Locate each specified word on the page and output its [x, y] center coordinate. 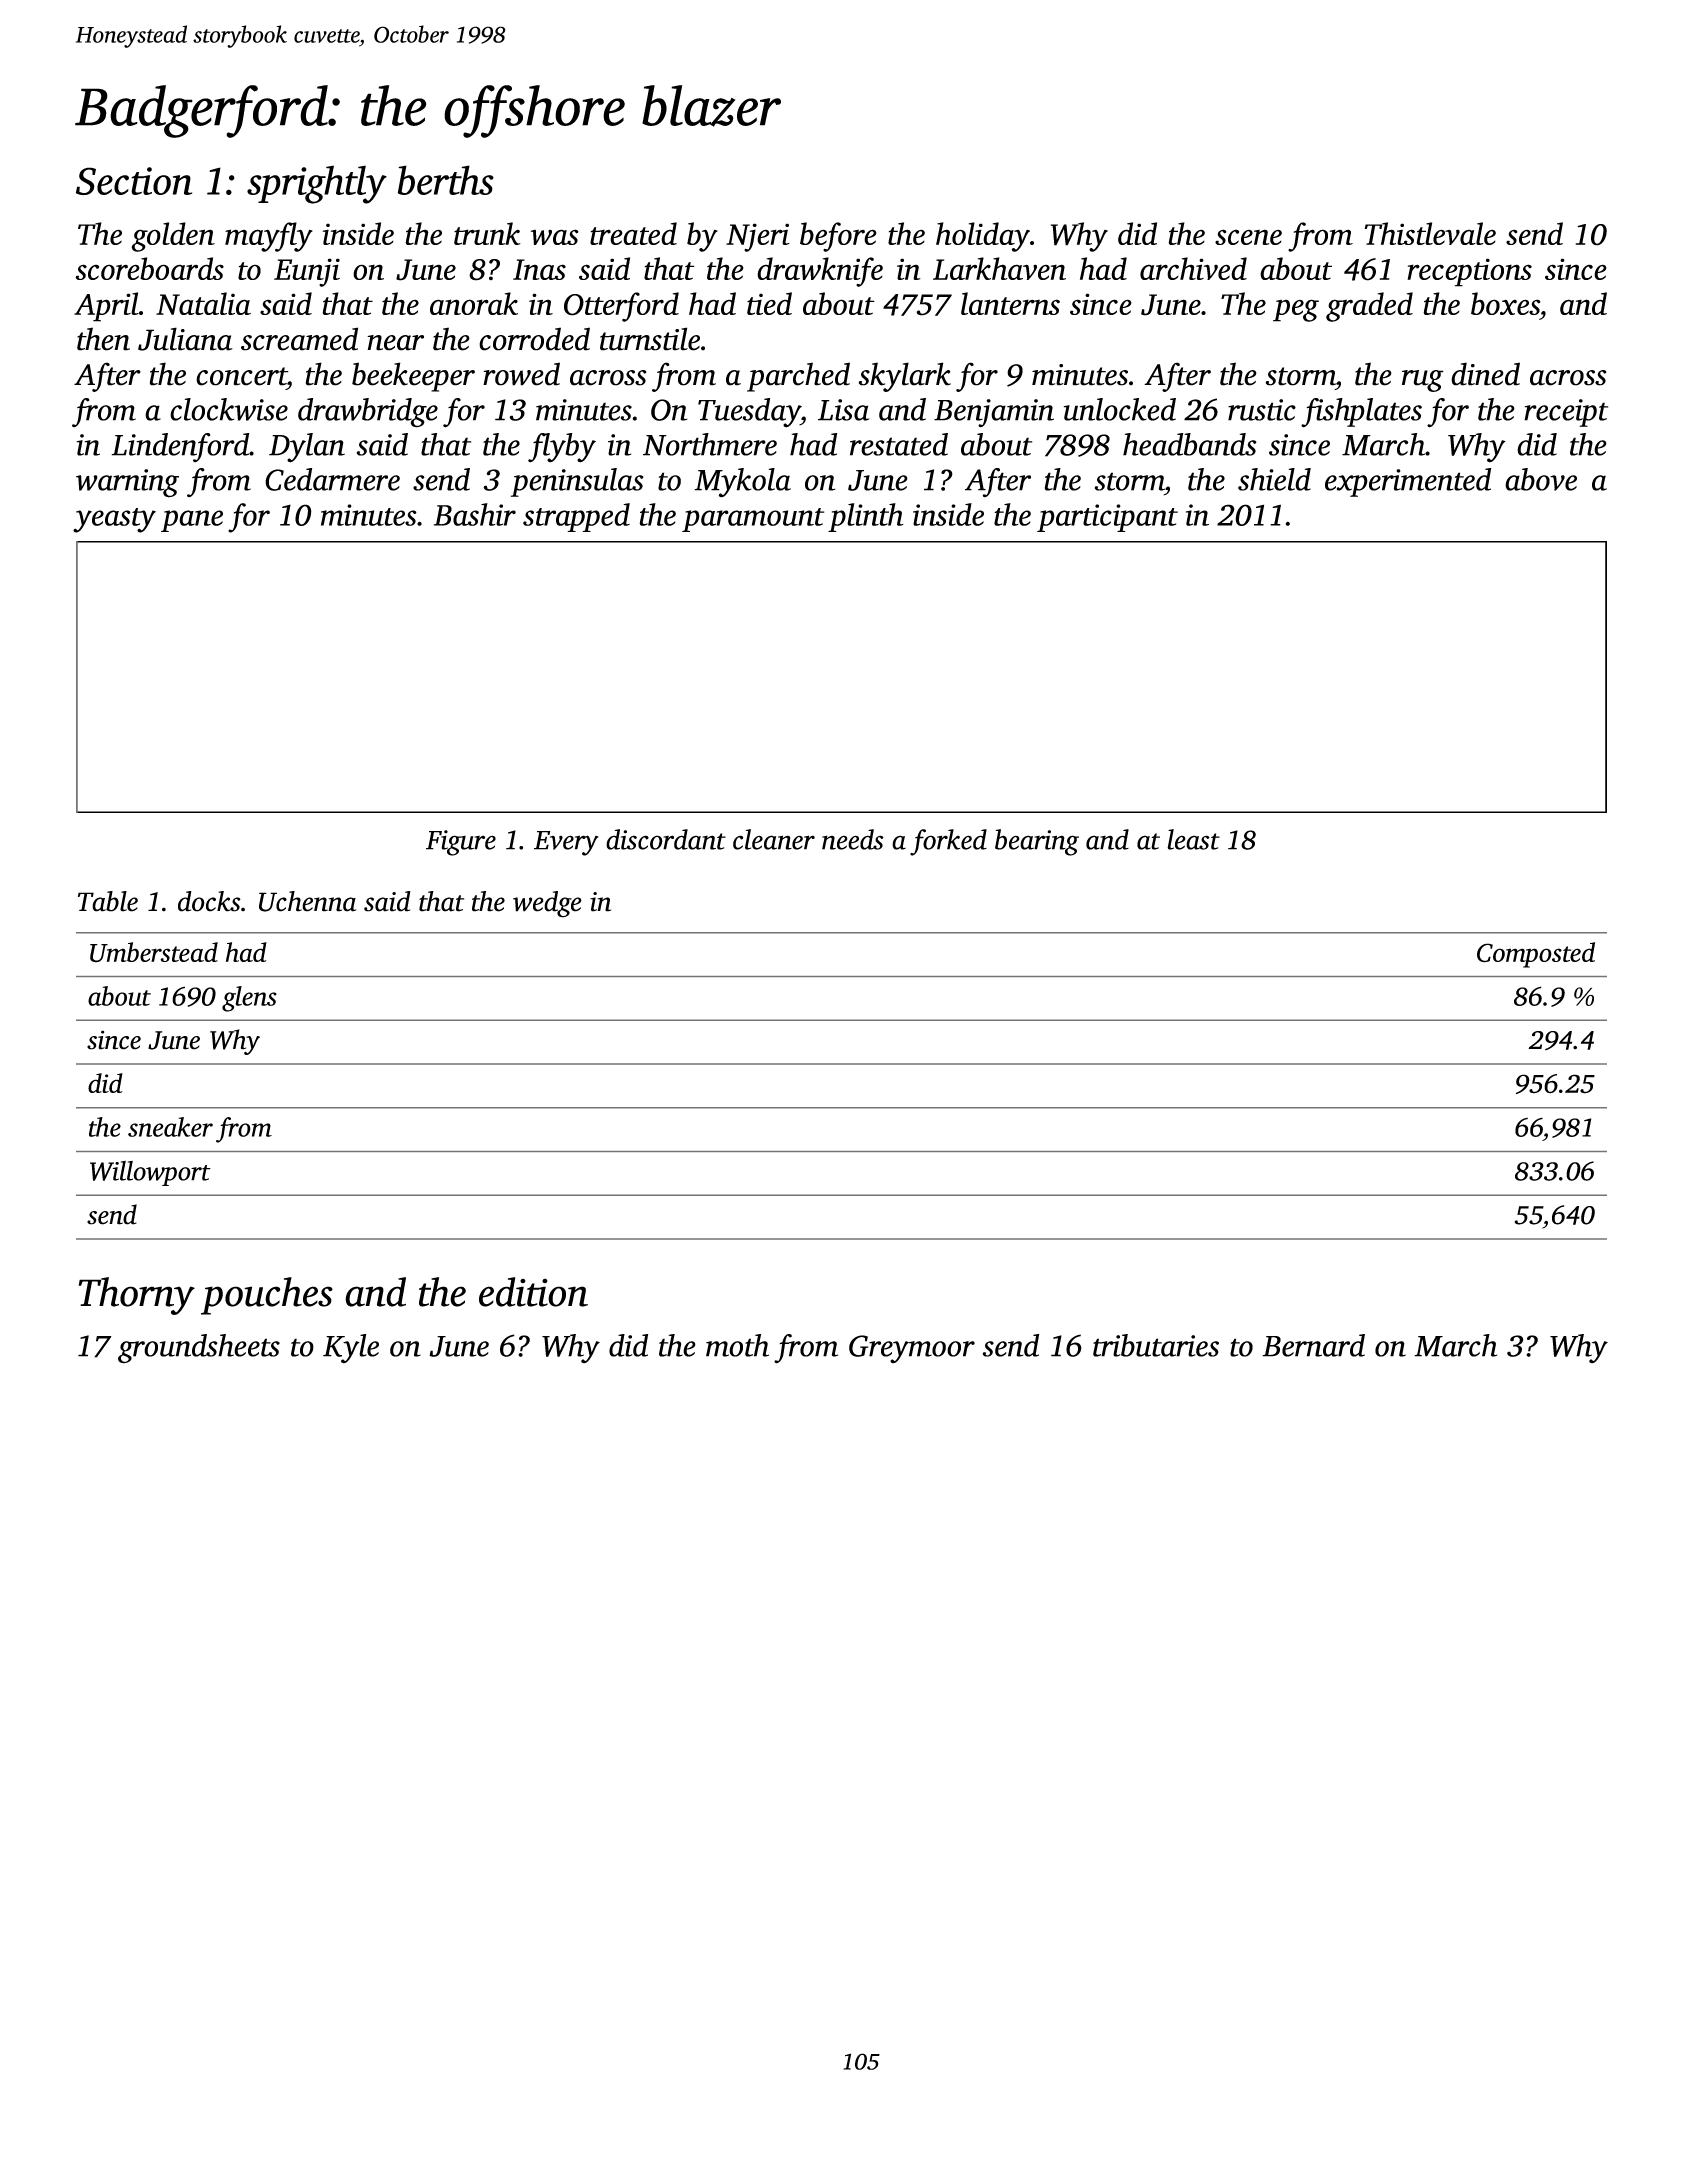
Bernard [1313, 1345]
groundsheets [199, 1349]
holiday [983, 237]
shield [1274, 479]
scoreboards [149, 268]
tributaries [1156, 1345]
